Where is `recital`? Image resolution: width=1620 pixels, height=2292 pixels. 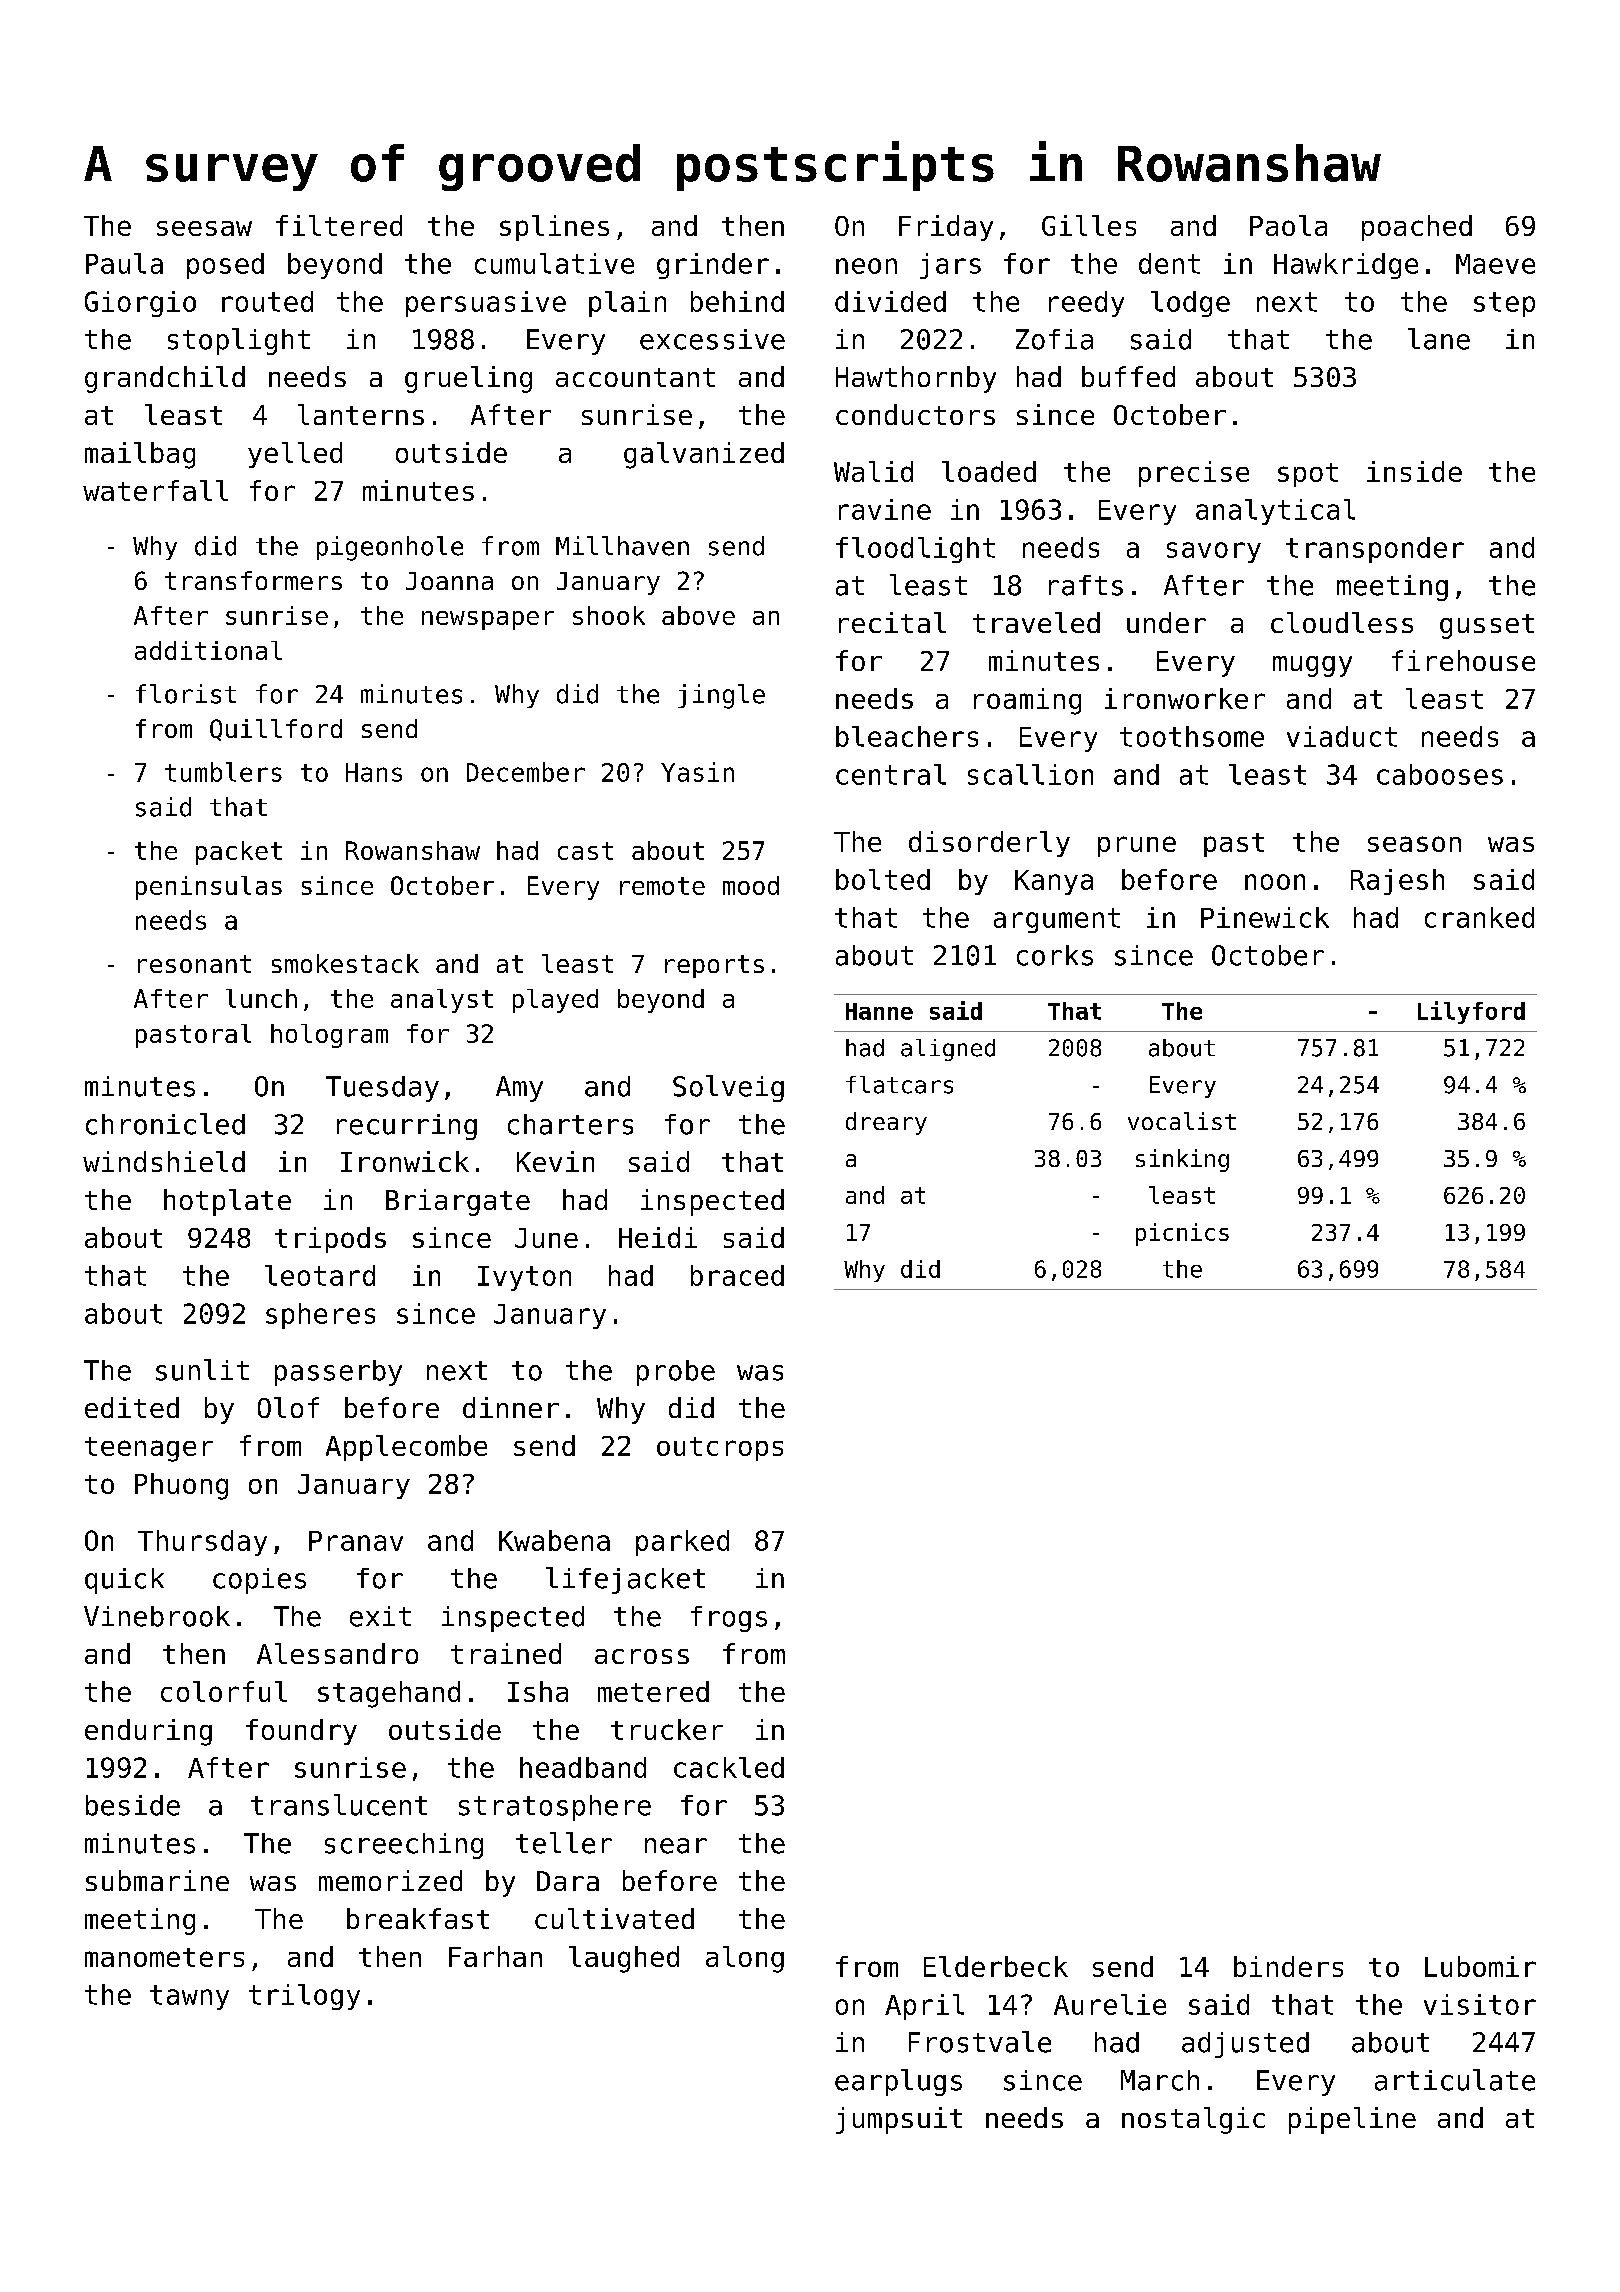 recital is located at coordinates (892, 622).
